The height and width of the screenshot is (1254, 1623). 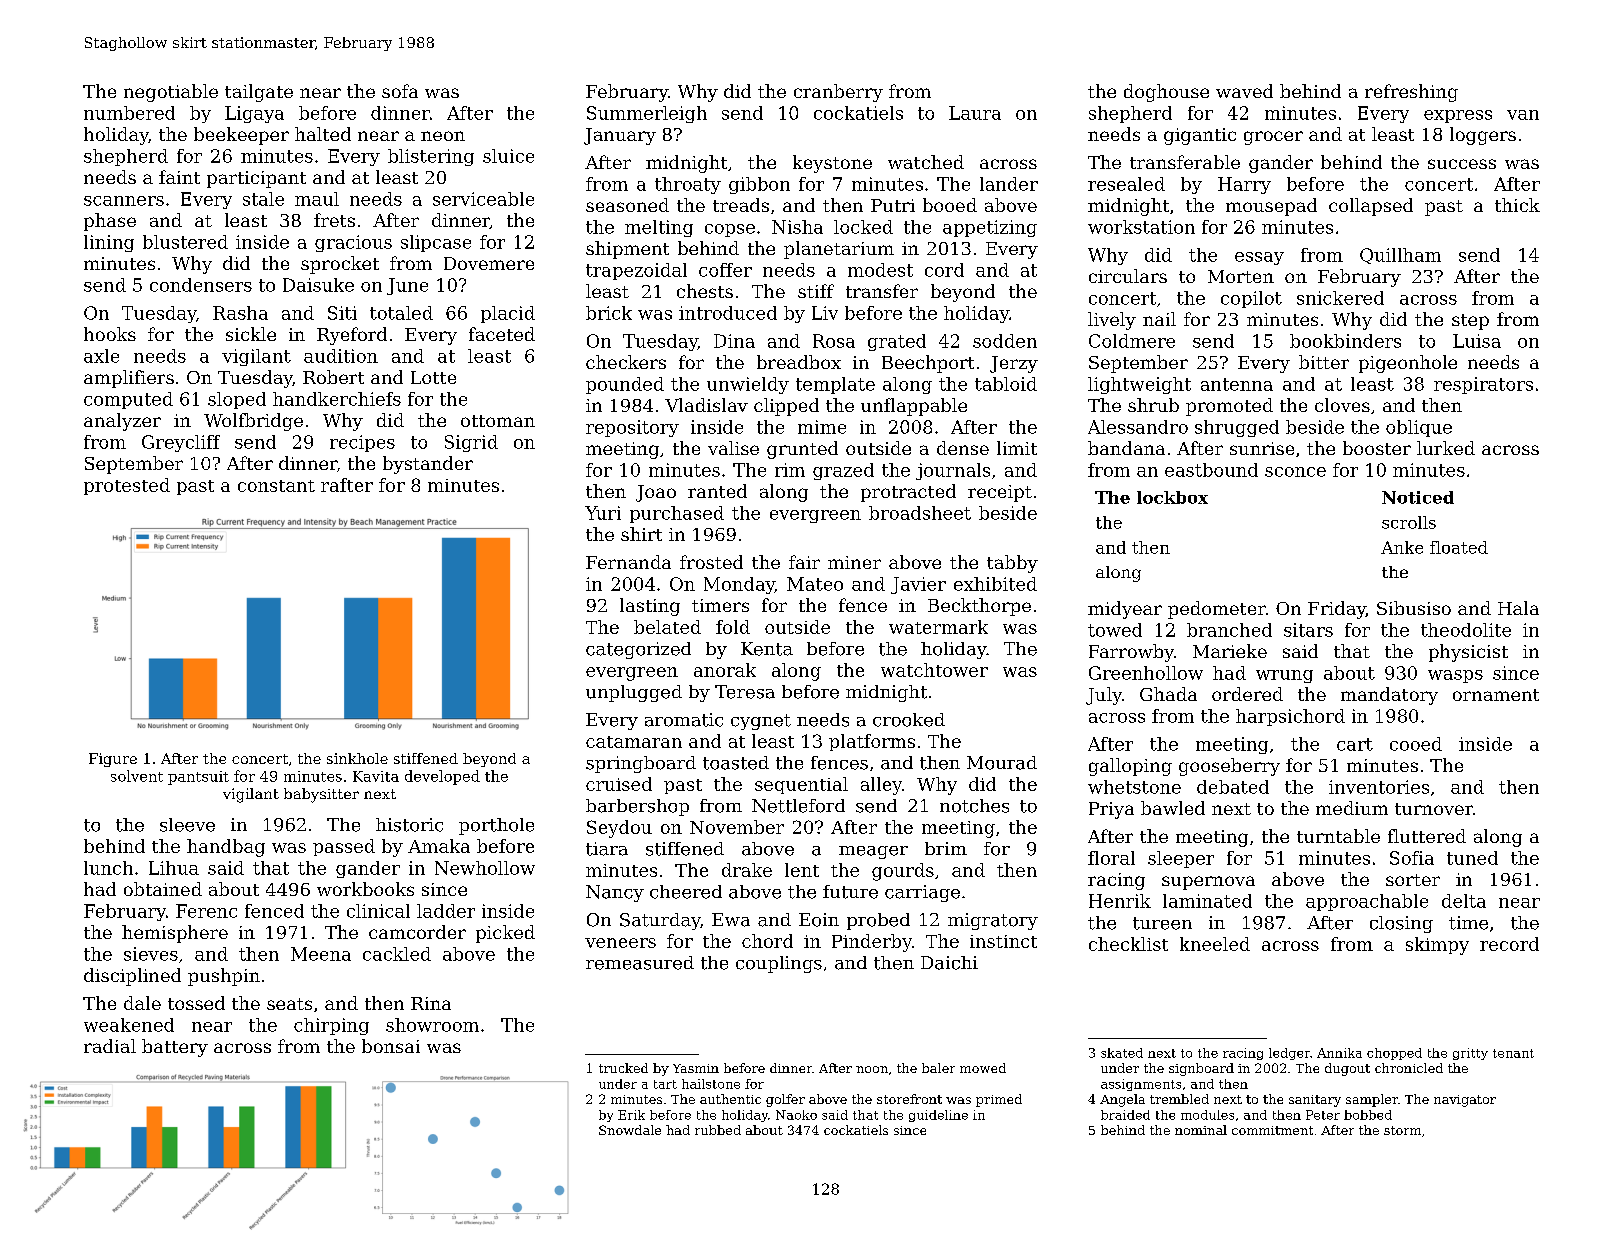 What do you see at coordinates (619, 784) in the screenshot?
I see `cruised` at bounding box center [619, 784].
